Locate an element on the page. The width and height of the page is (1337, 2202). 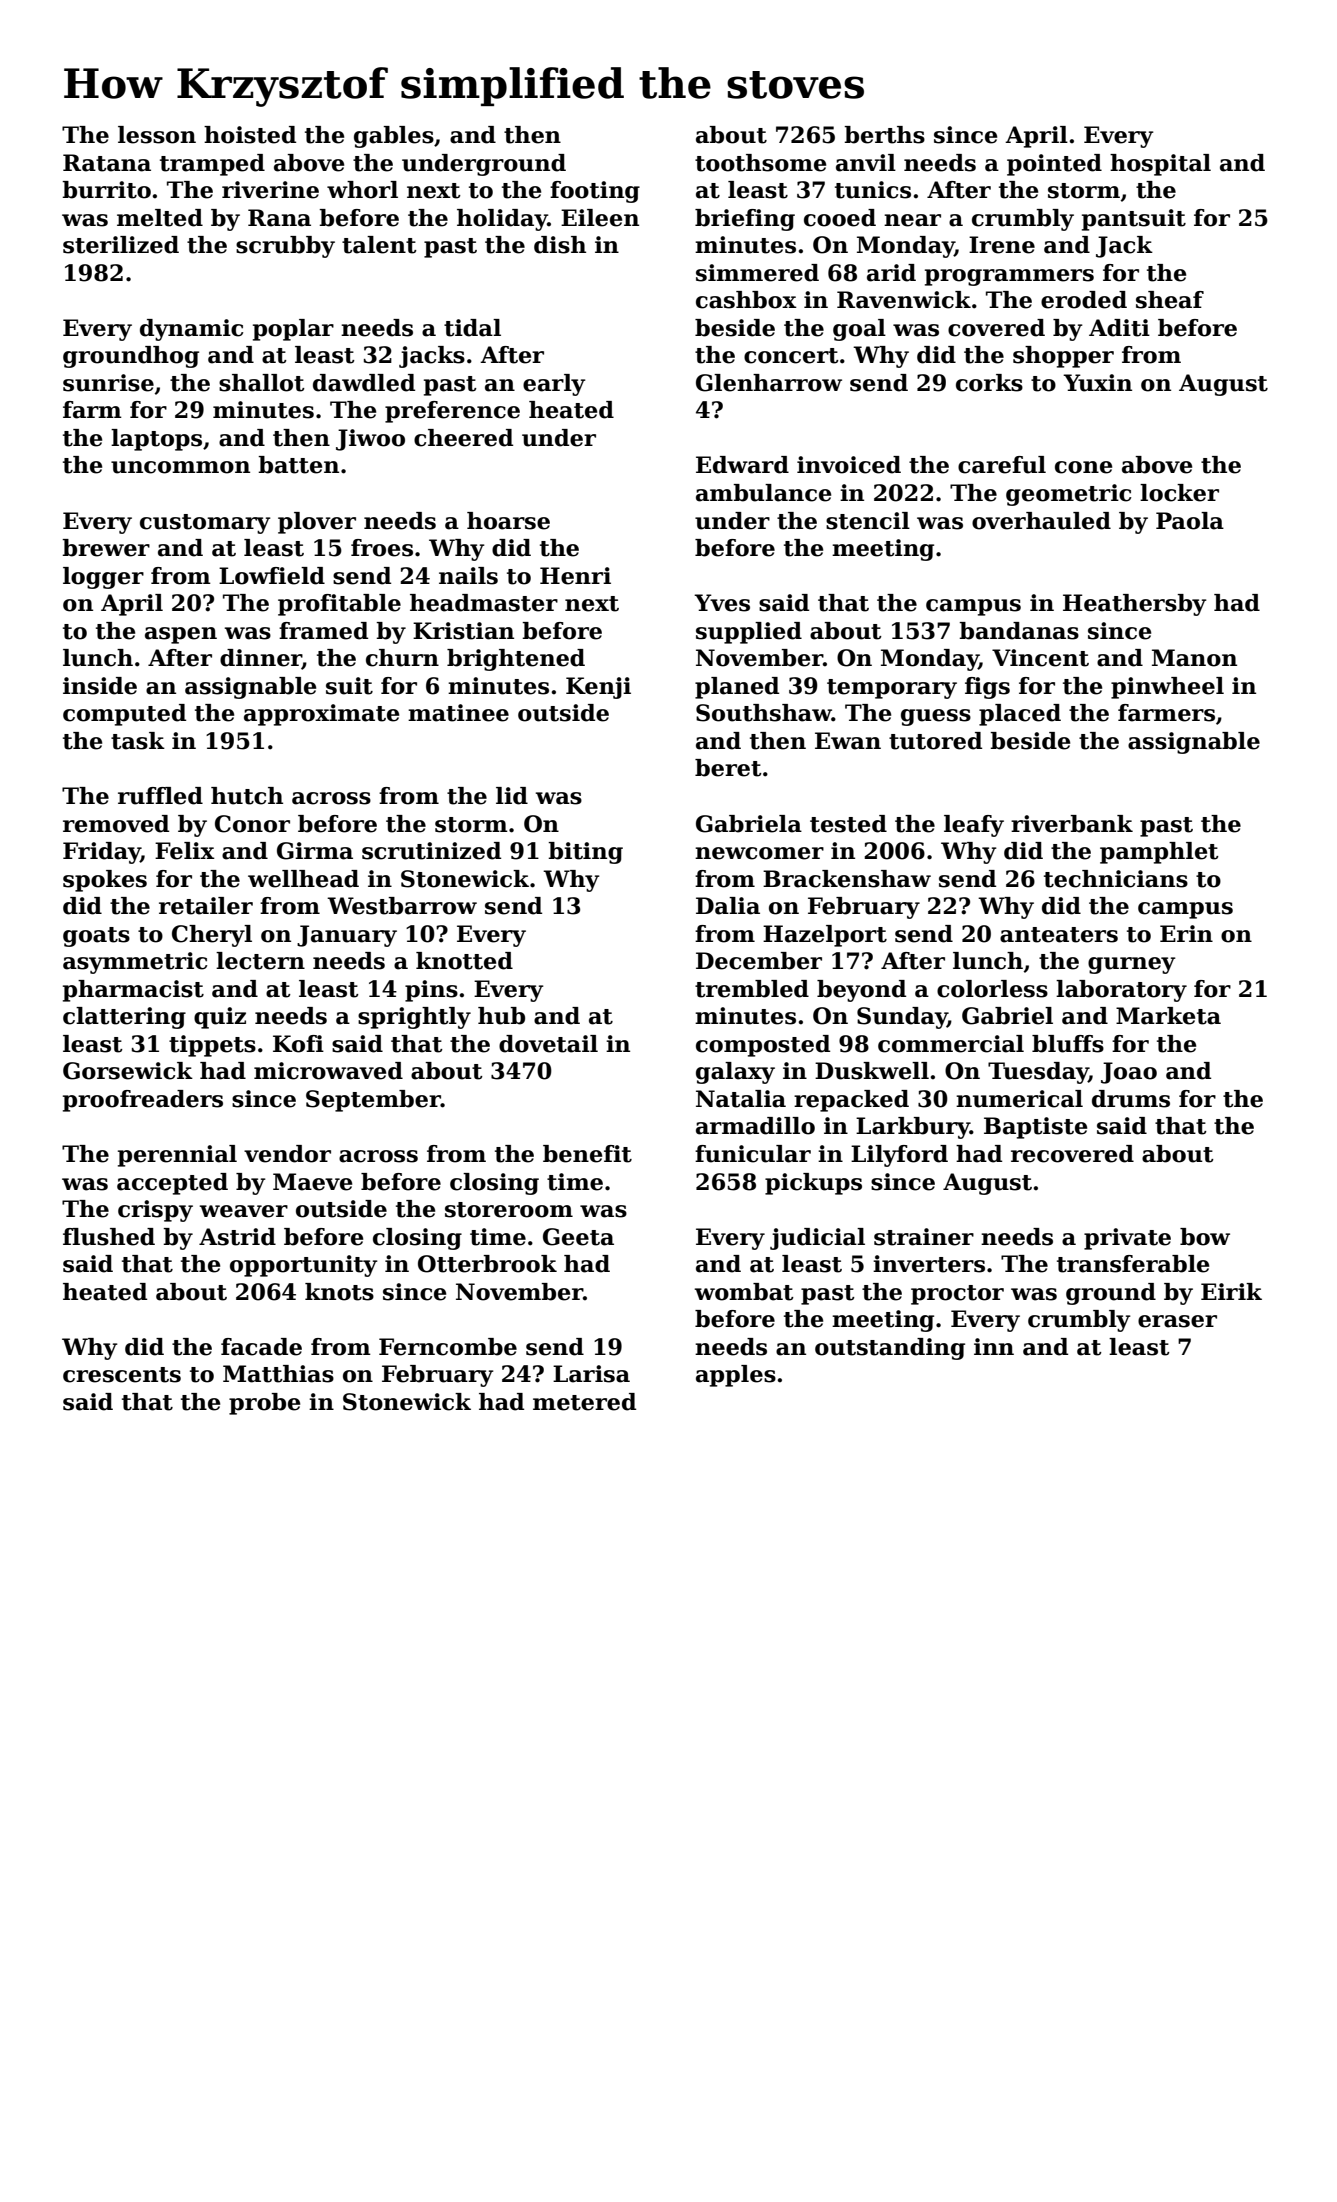
pamphlet is located at coordinates (1159, 853).
